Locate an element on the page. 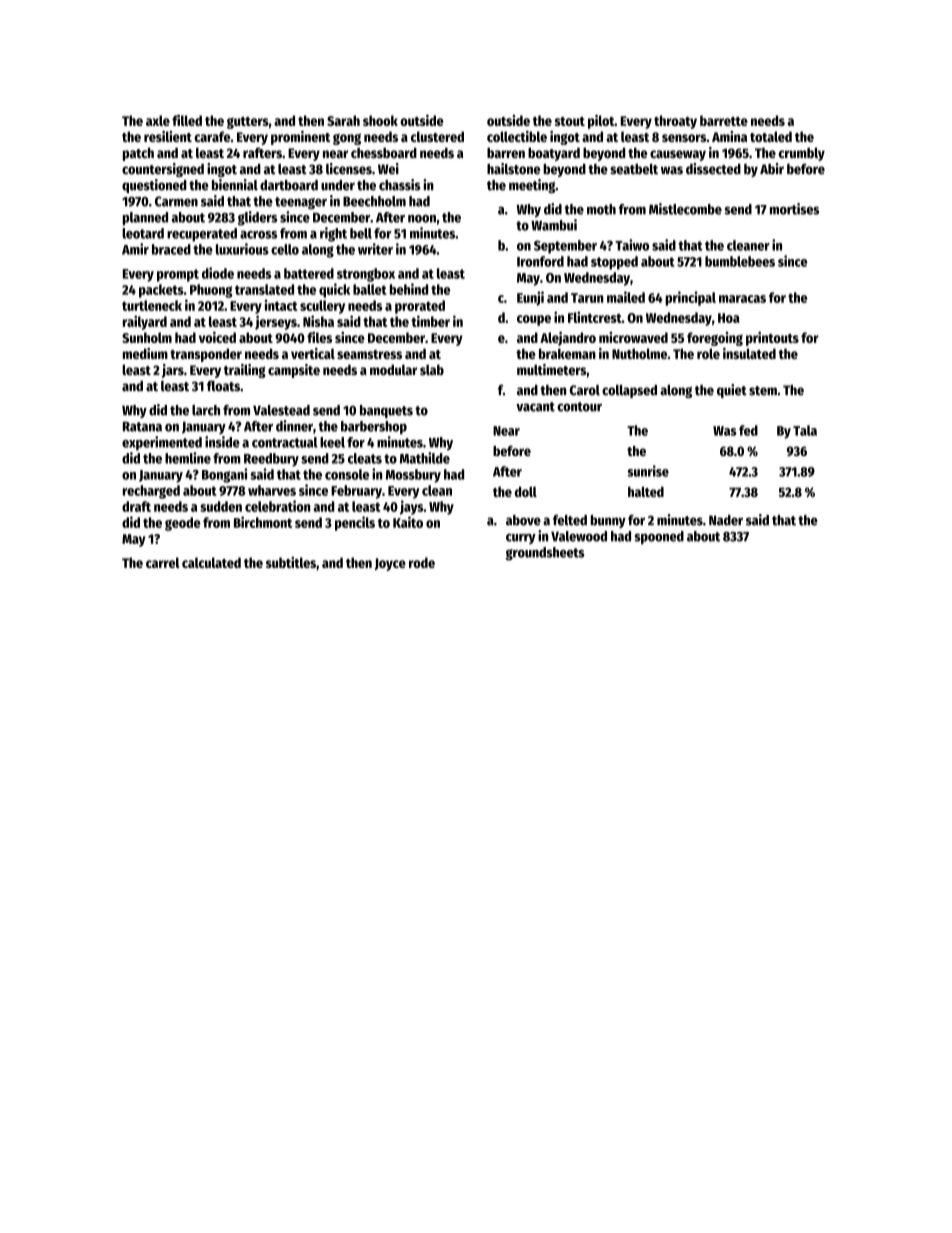  chessboard is located at coordinates (384, 152).
